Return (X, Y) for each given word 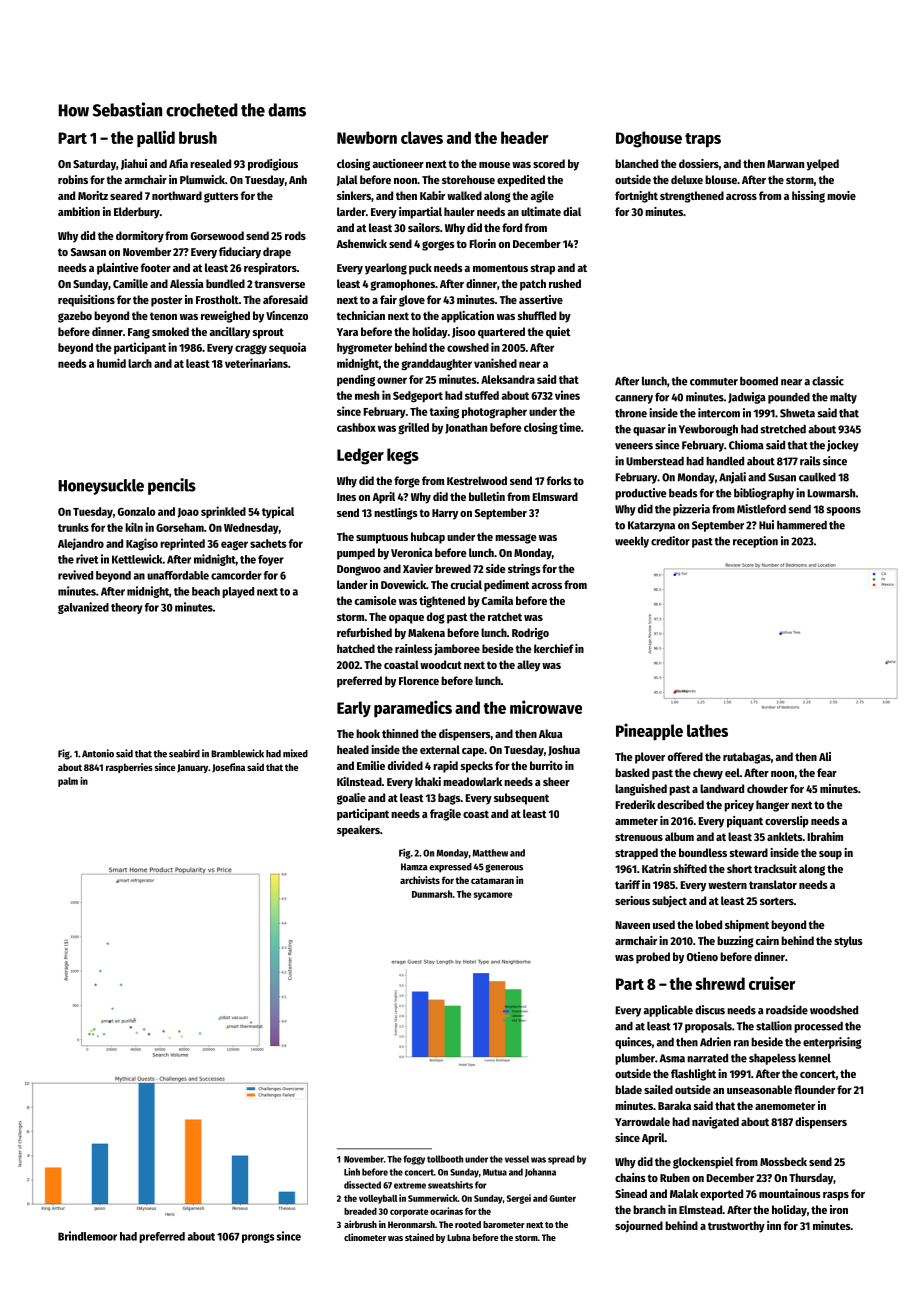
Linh (352, 1172)
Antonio (98, 753)
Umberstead (655, 461)
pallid (156, 138)
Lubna (459, 1237)
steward (749, 852)
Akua (550, 733)
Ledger (360, 456)
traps (703, 140)
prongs (258, 1238)
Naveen (632, 925)
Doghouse (649, 139)
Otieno (702, 956)
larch (140, 363)
